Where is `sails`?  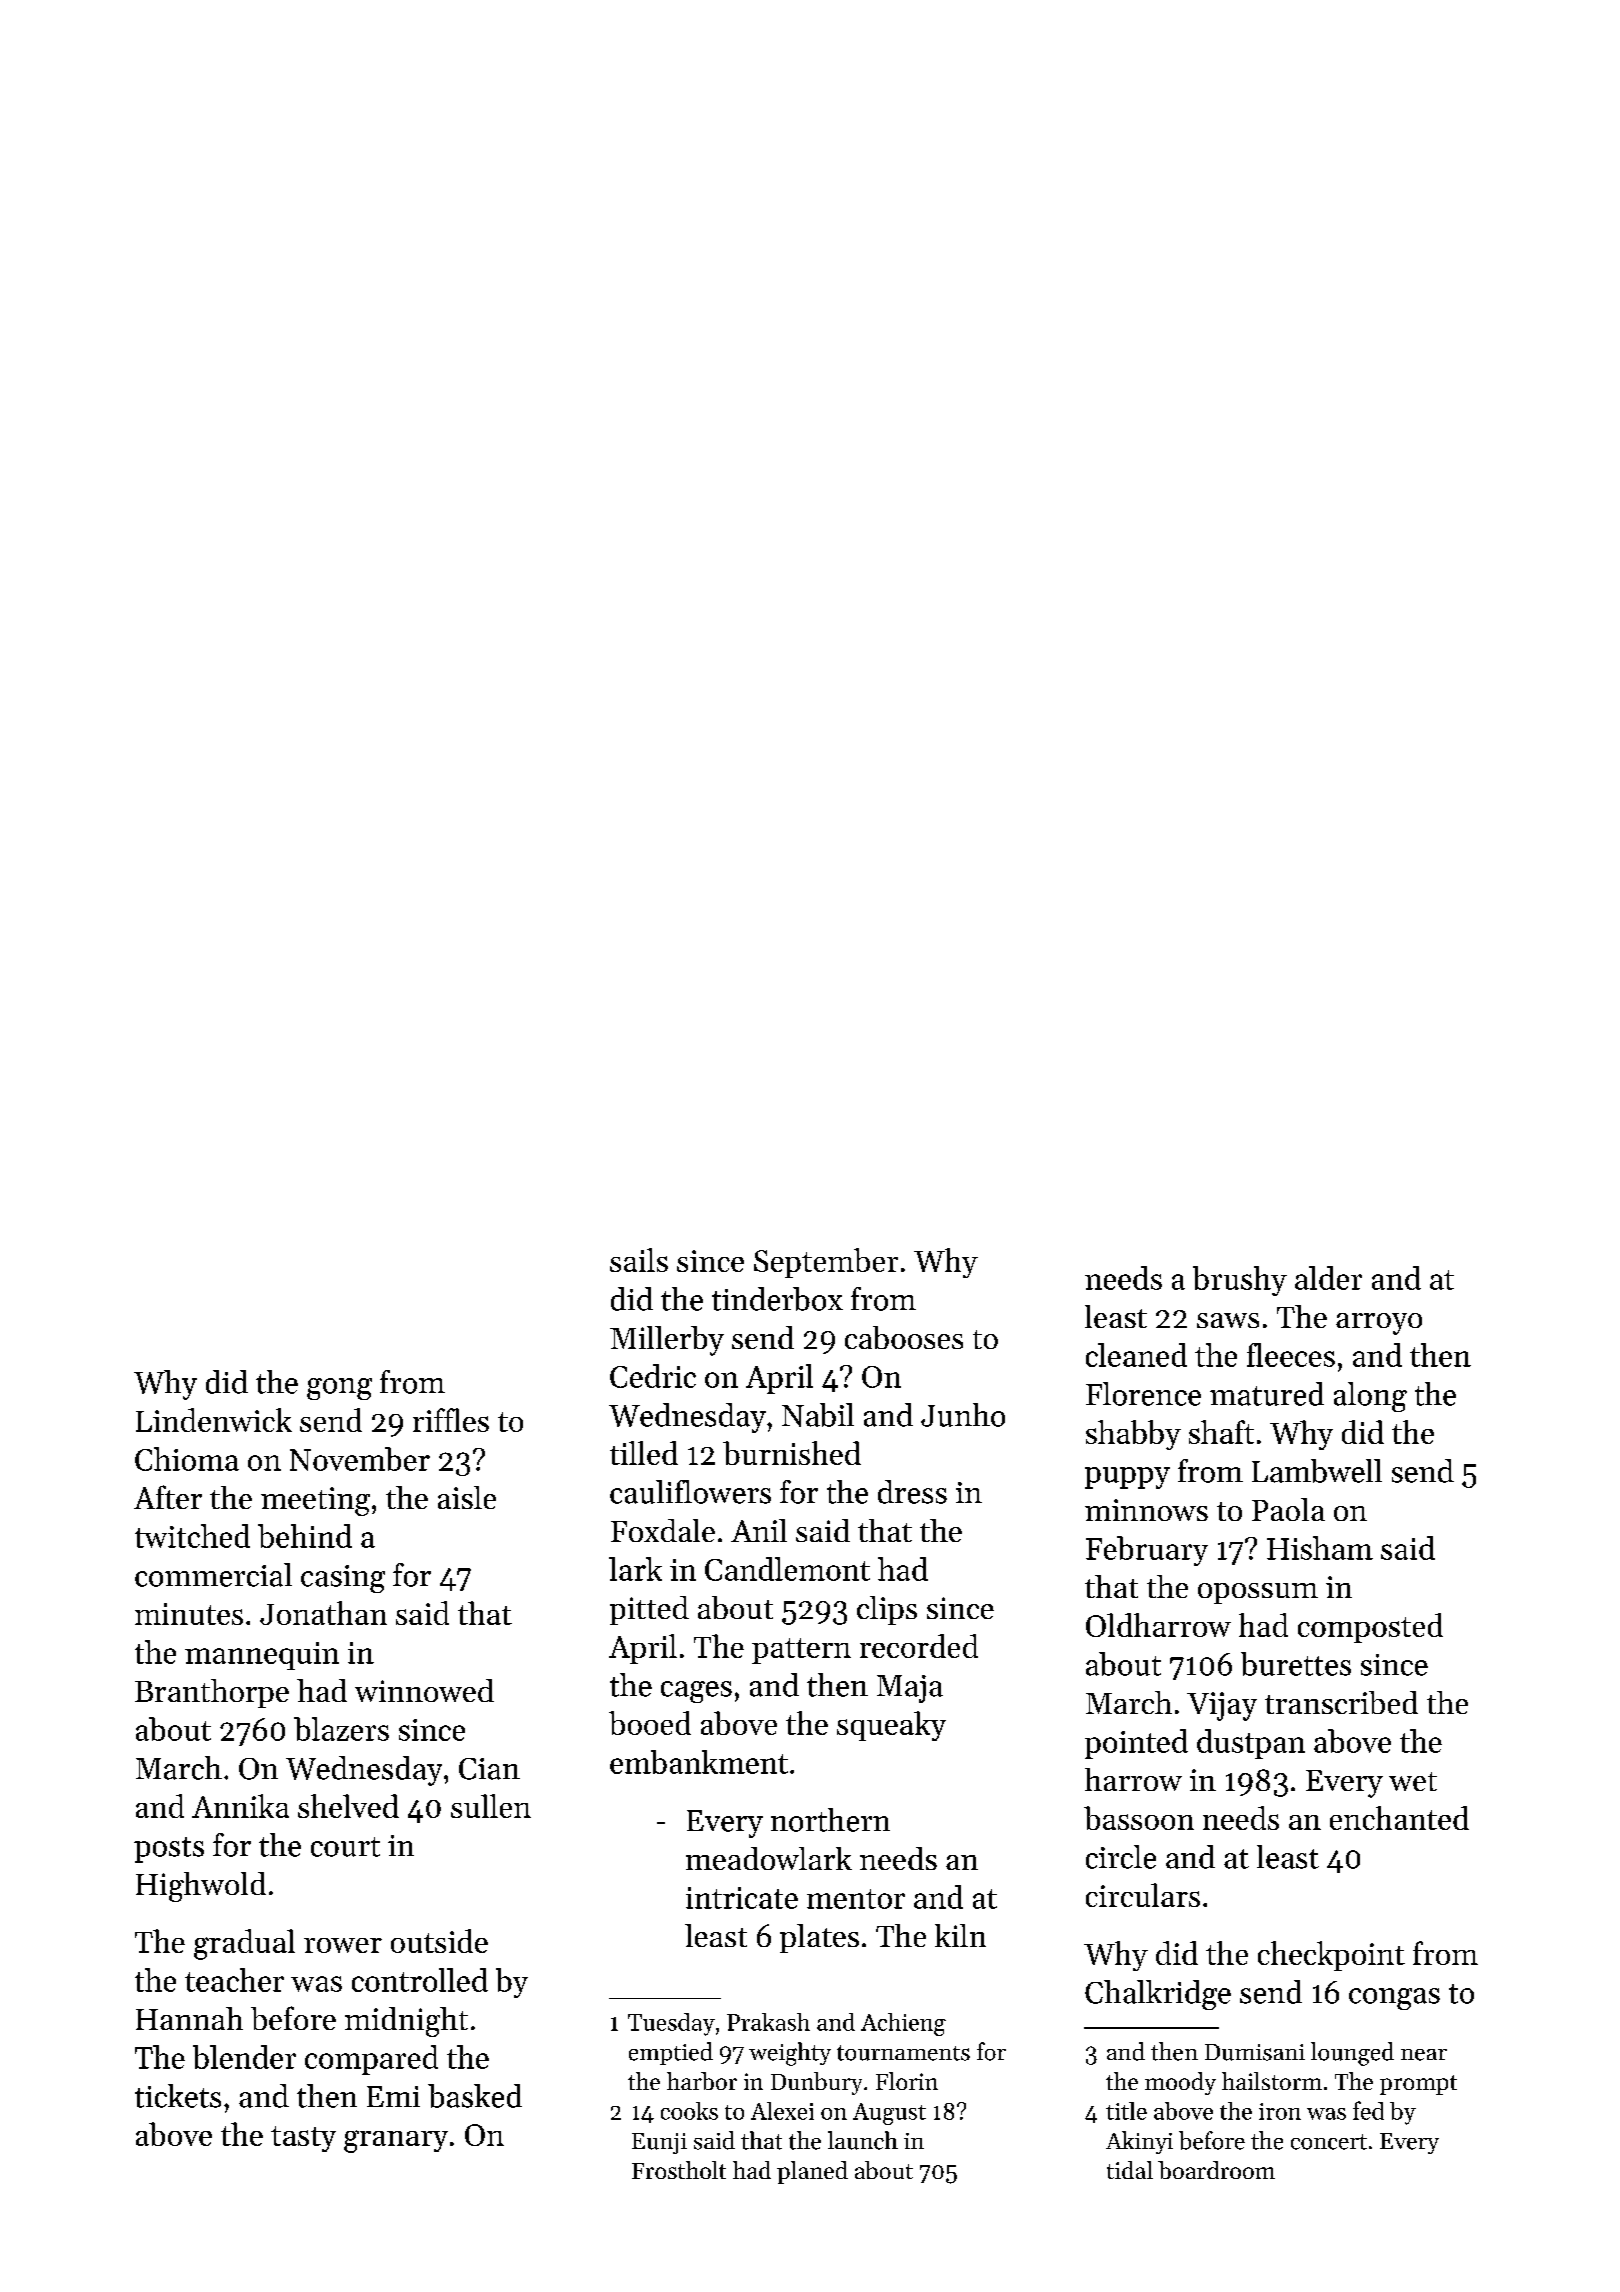 sails is located at coordinates (639, 1260).
